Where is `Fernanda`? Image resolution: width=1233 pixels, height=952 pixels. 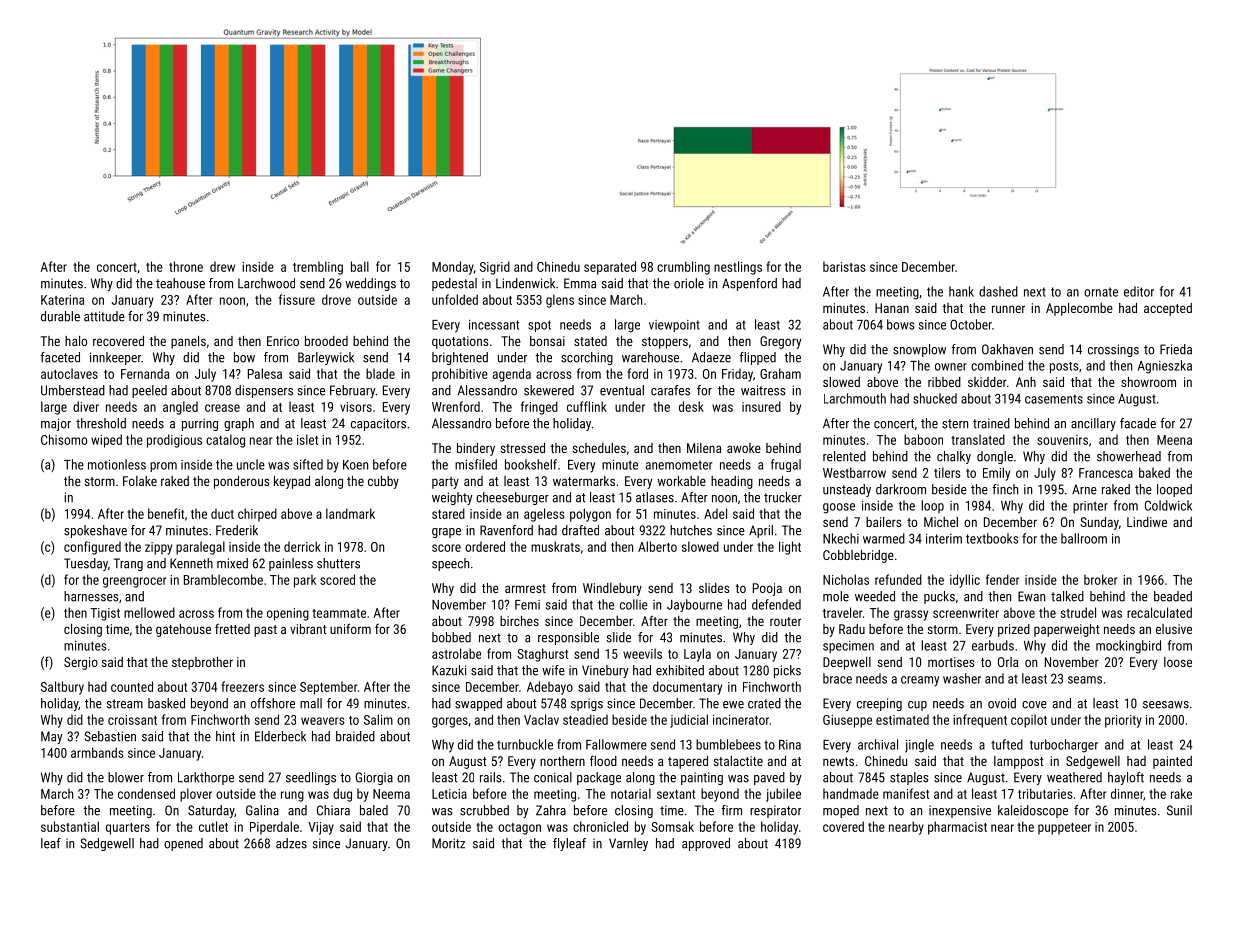 Fernanda is located at coordinates (145, 373).
